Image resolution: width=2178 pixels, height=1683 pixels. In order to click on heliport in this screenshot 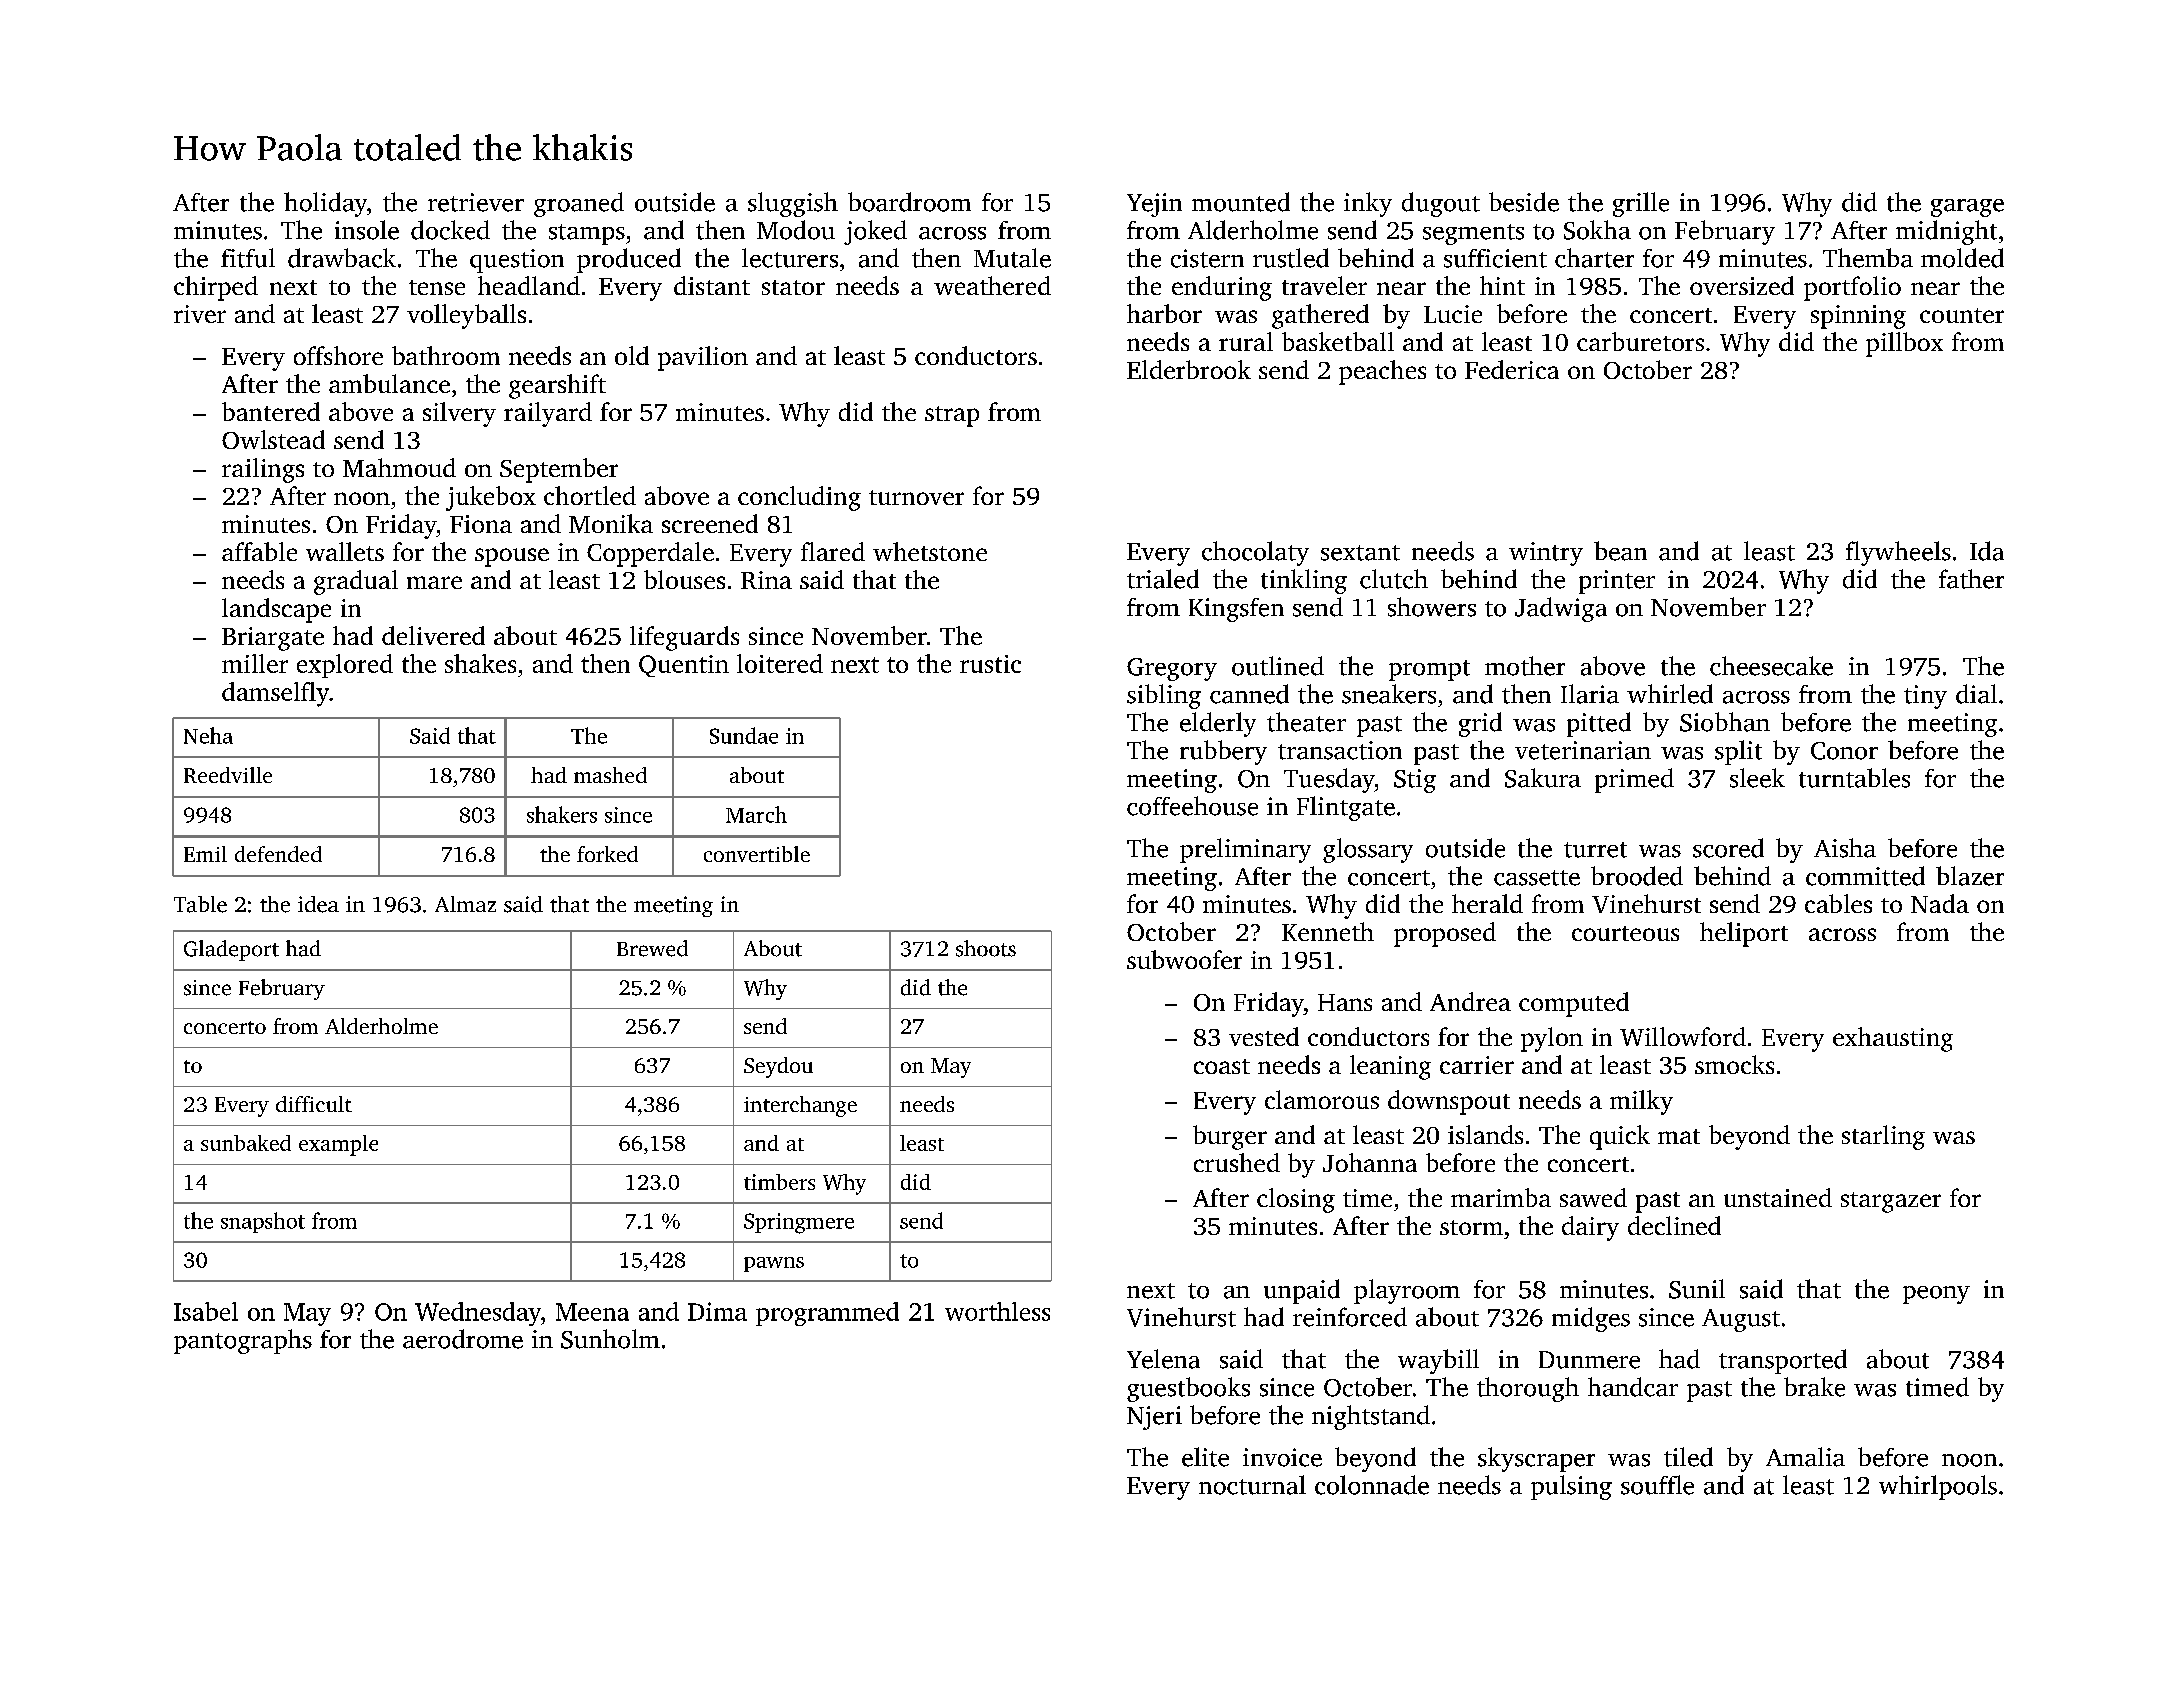, I will do `click(1744, 934)`.
